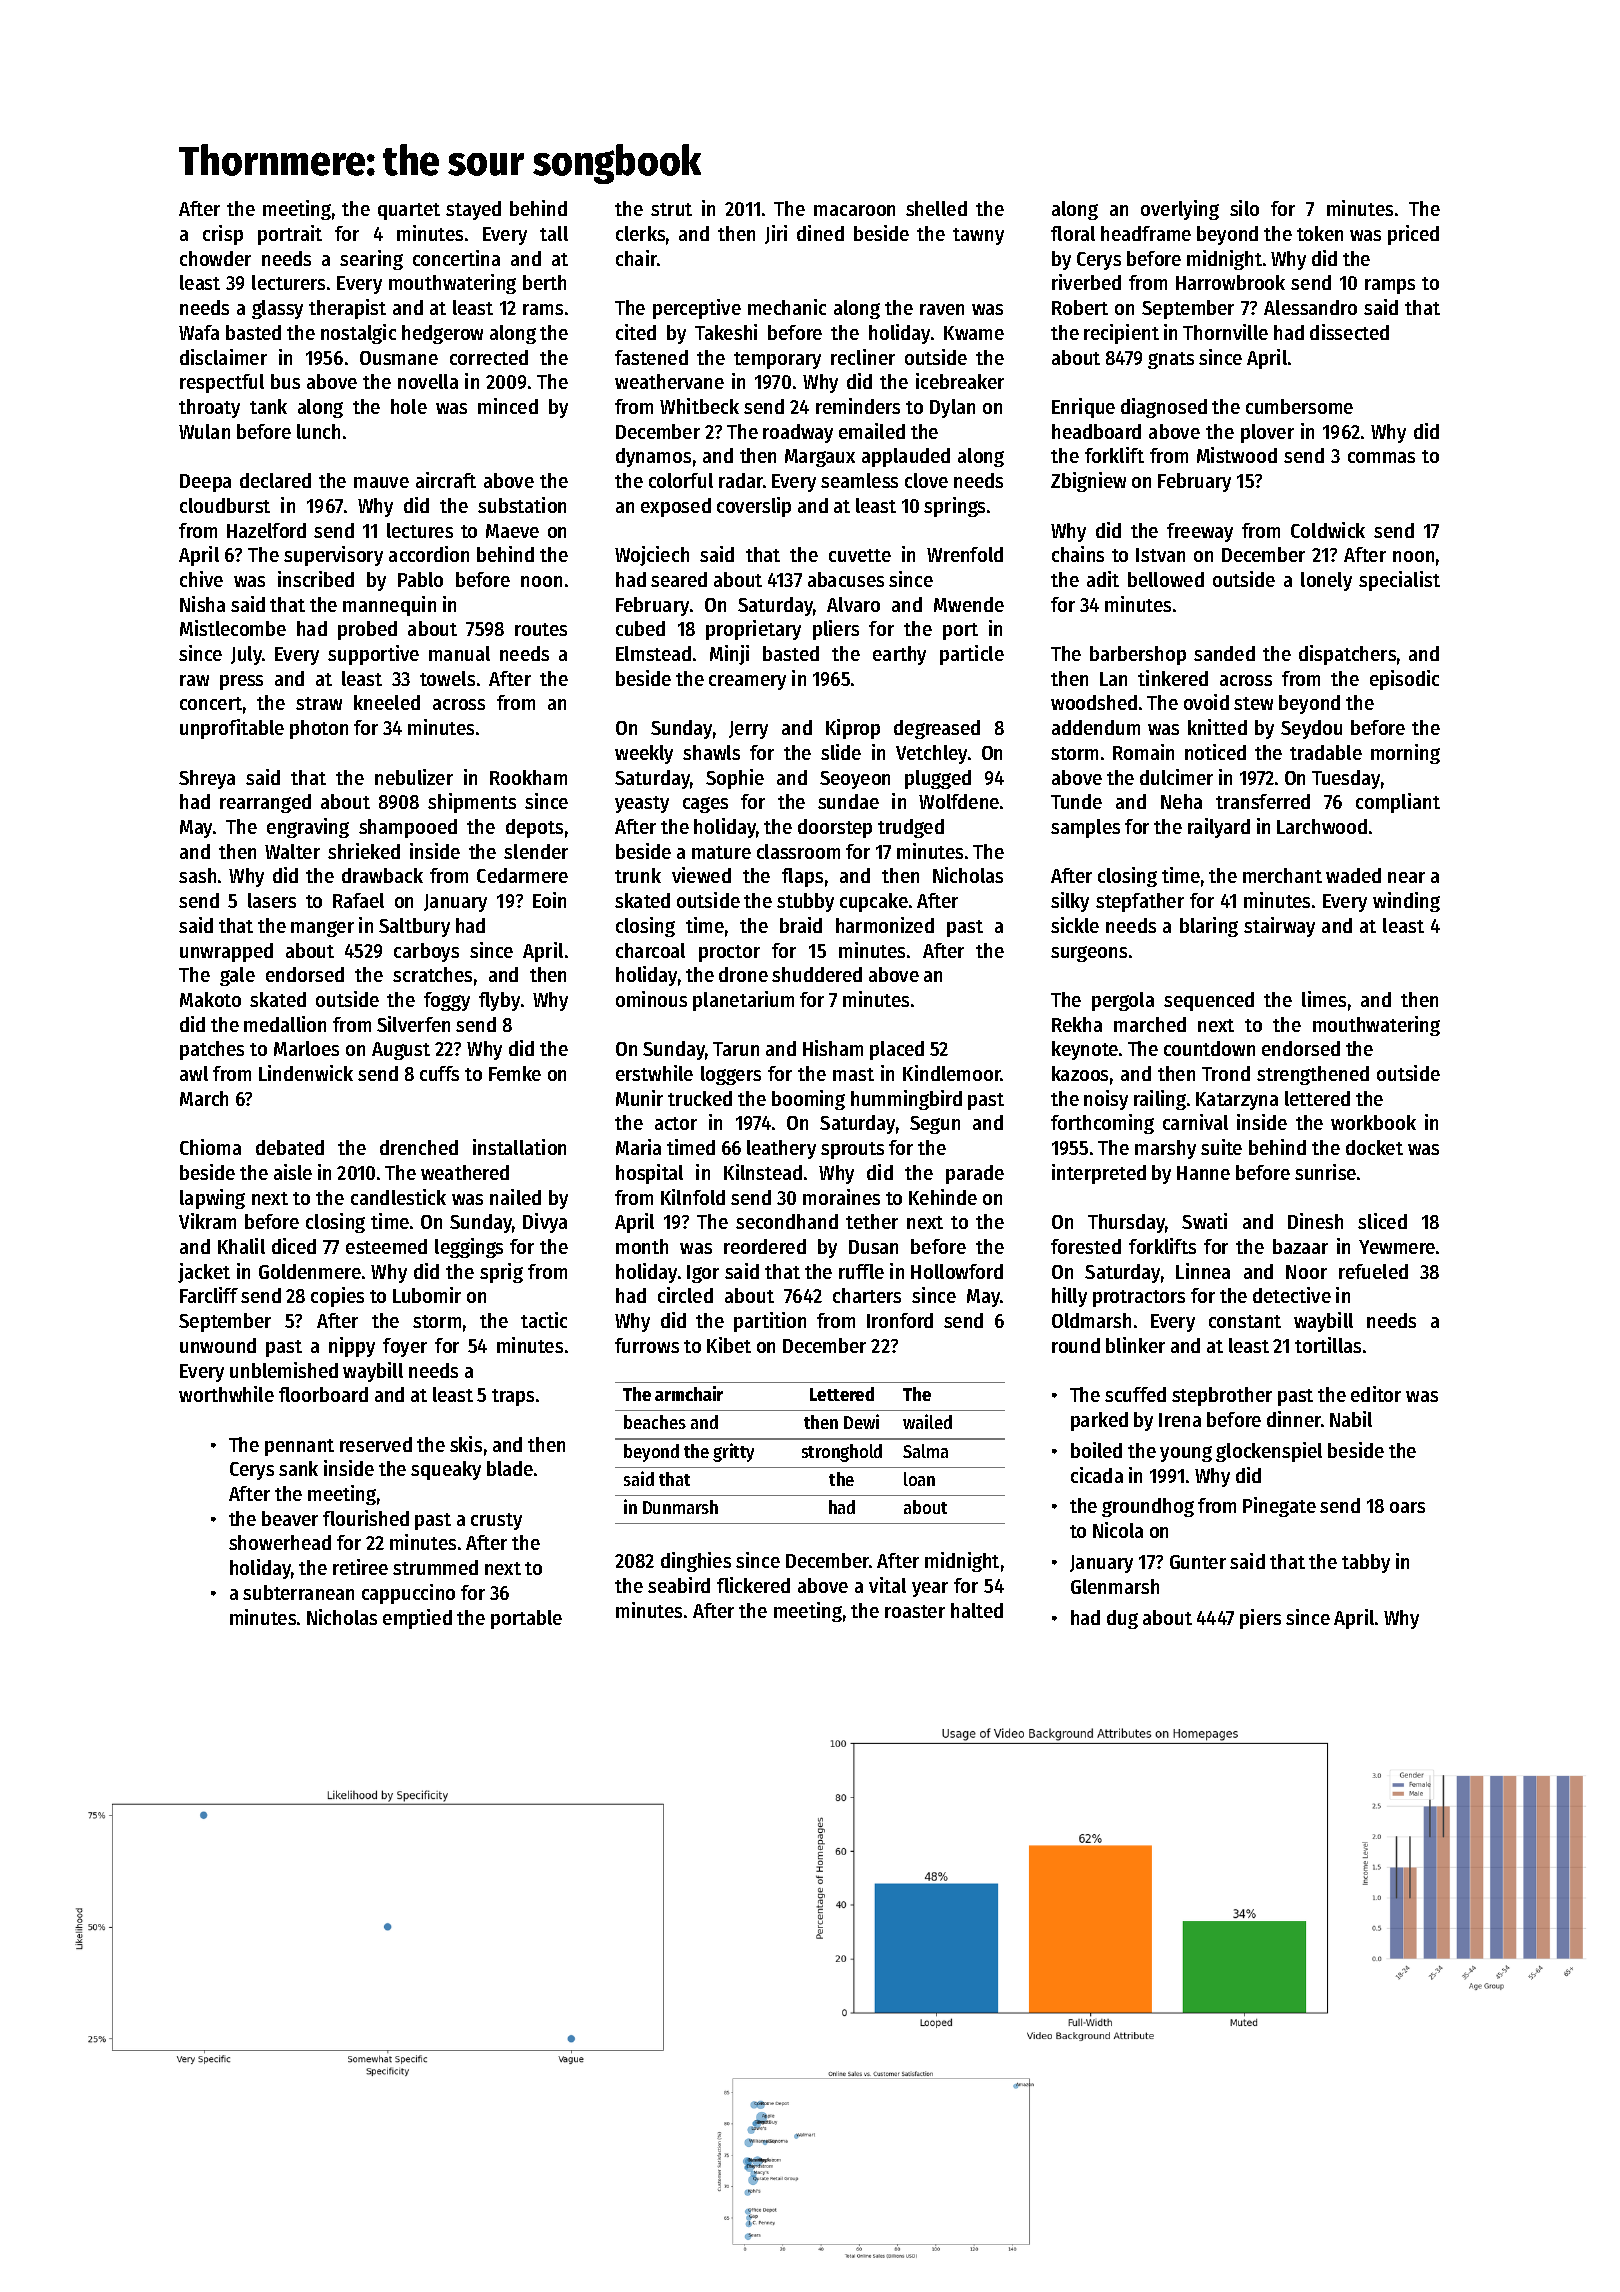 This page has height=2292, width=1620. Describe the element at coordinates (653, 457) in the page. I see `dynamos` at that location.
